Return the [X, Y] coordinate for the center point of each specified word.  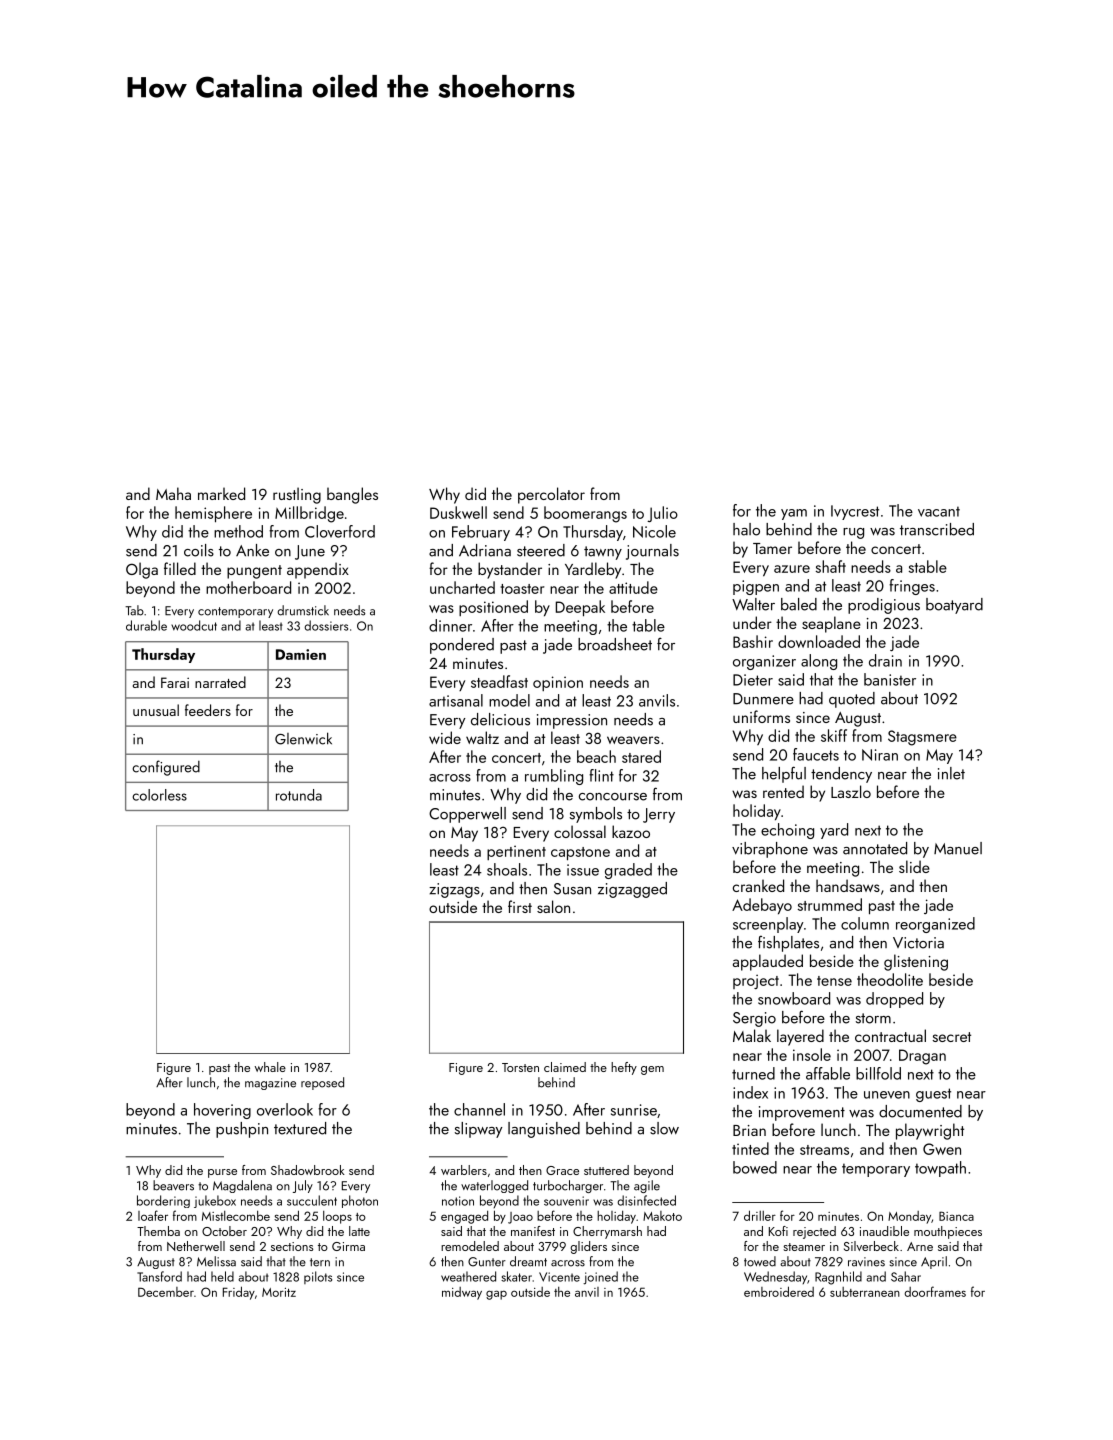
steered [541, 550]
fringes [912, 587]
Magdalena [242, 1186]
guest [933, 1095]
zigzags [454, 890]
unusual [156, 710]
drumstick [303, 610]
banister [890, 679]
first [520, 906]
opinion [558, 683]
